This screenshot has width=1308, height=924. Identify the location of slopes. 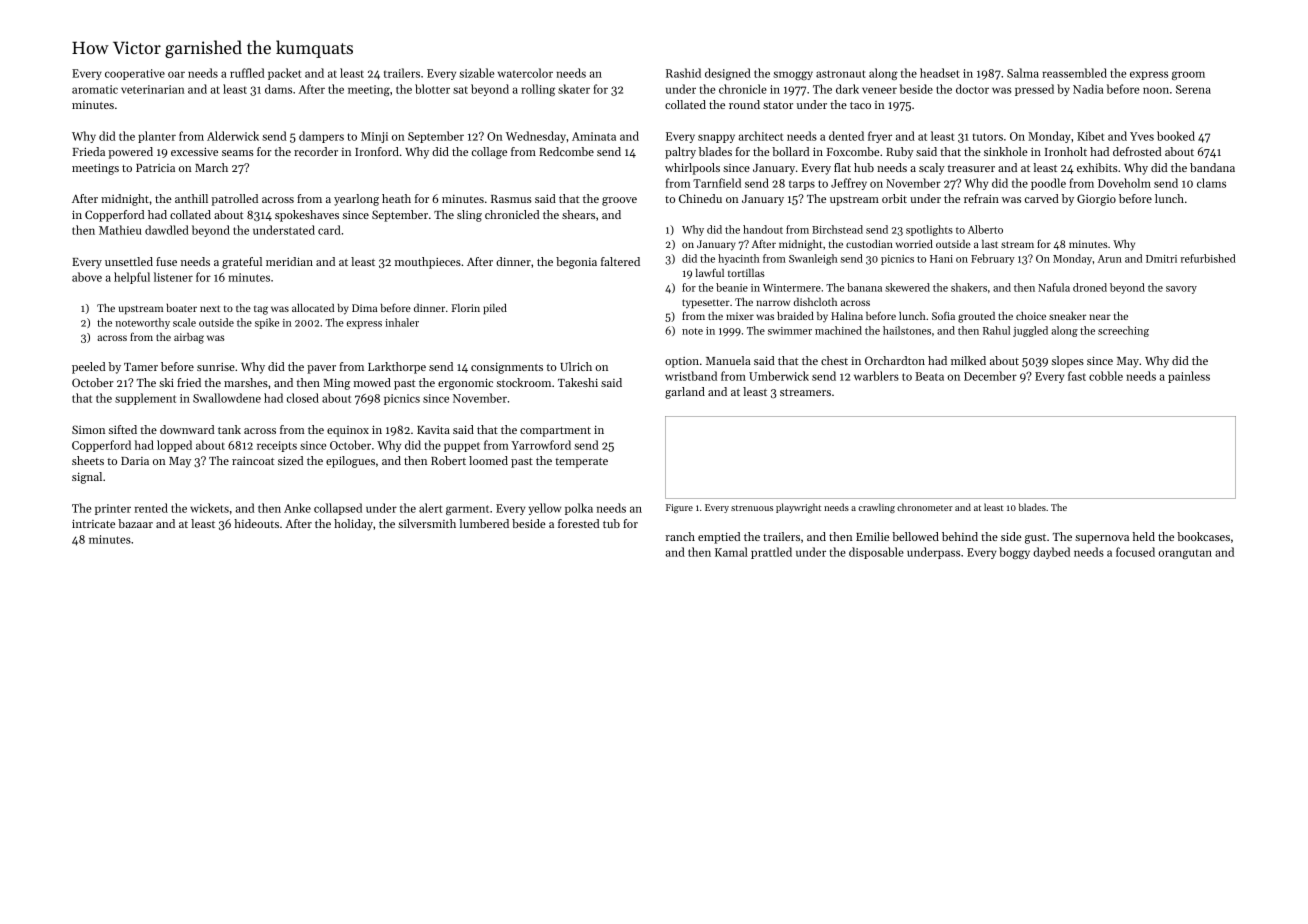
(1068, 362).
